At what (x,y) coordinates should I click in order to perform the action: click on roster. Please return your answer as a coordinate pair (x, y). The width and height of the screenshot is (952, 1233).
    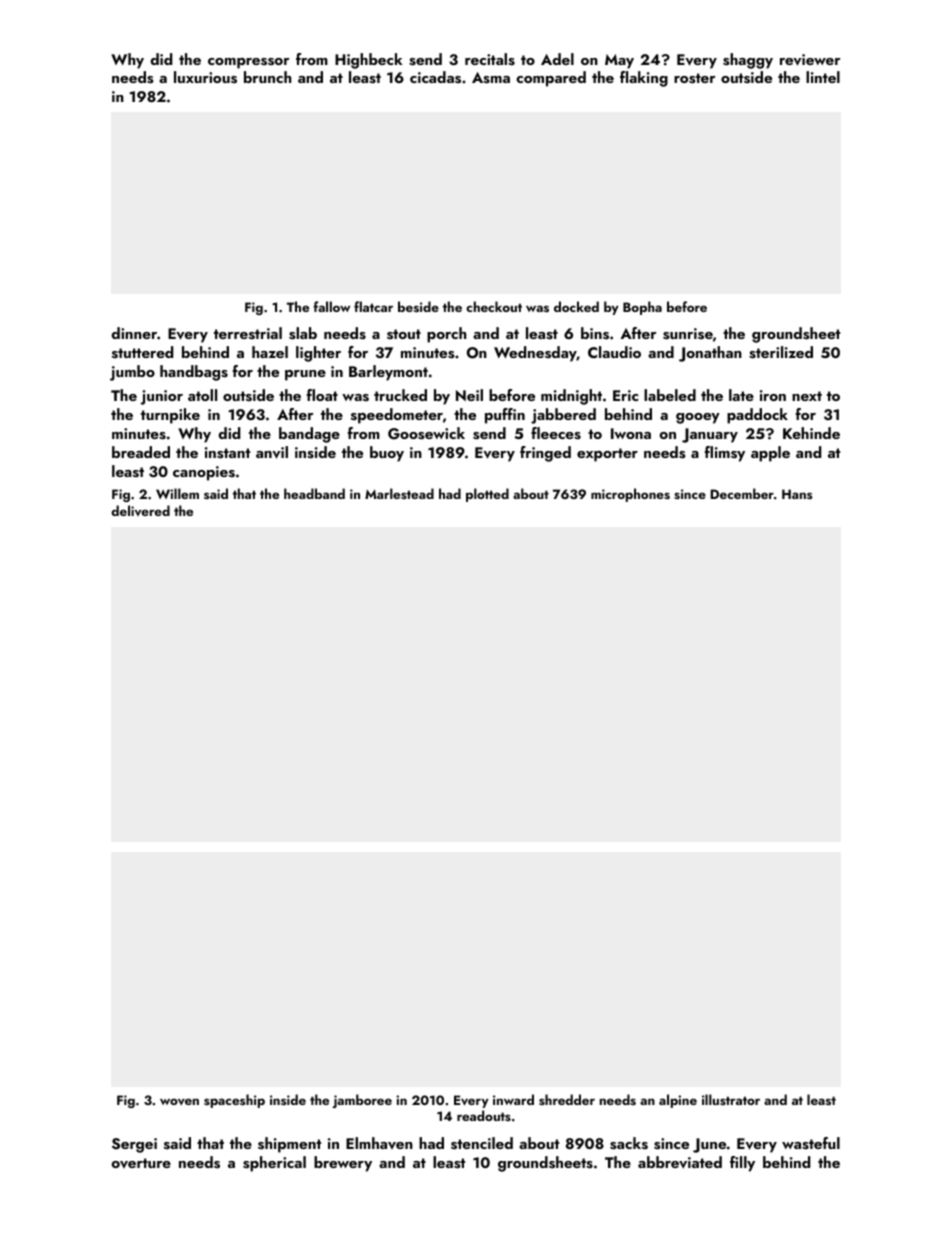
    Looking at the image, I should click on (694, 78).
